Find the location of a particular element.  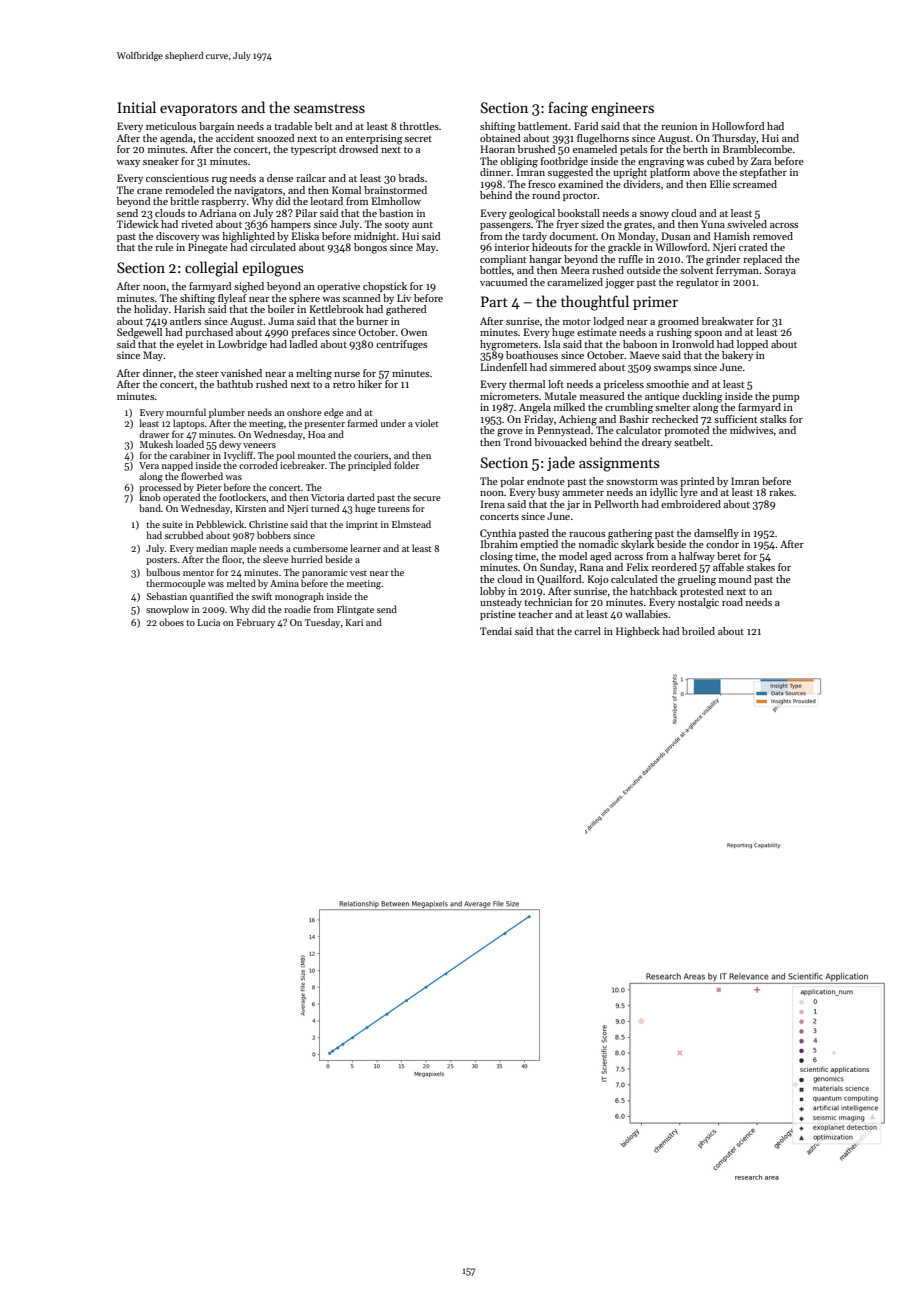

hatchback is located at coordinates (653, 591).
